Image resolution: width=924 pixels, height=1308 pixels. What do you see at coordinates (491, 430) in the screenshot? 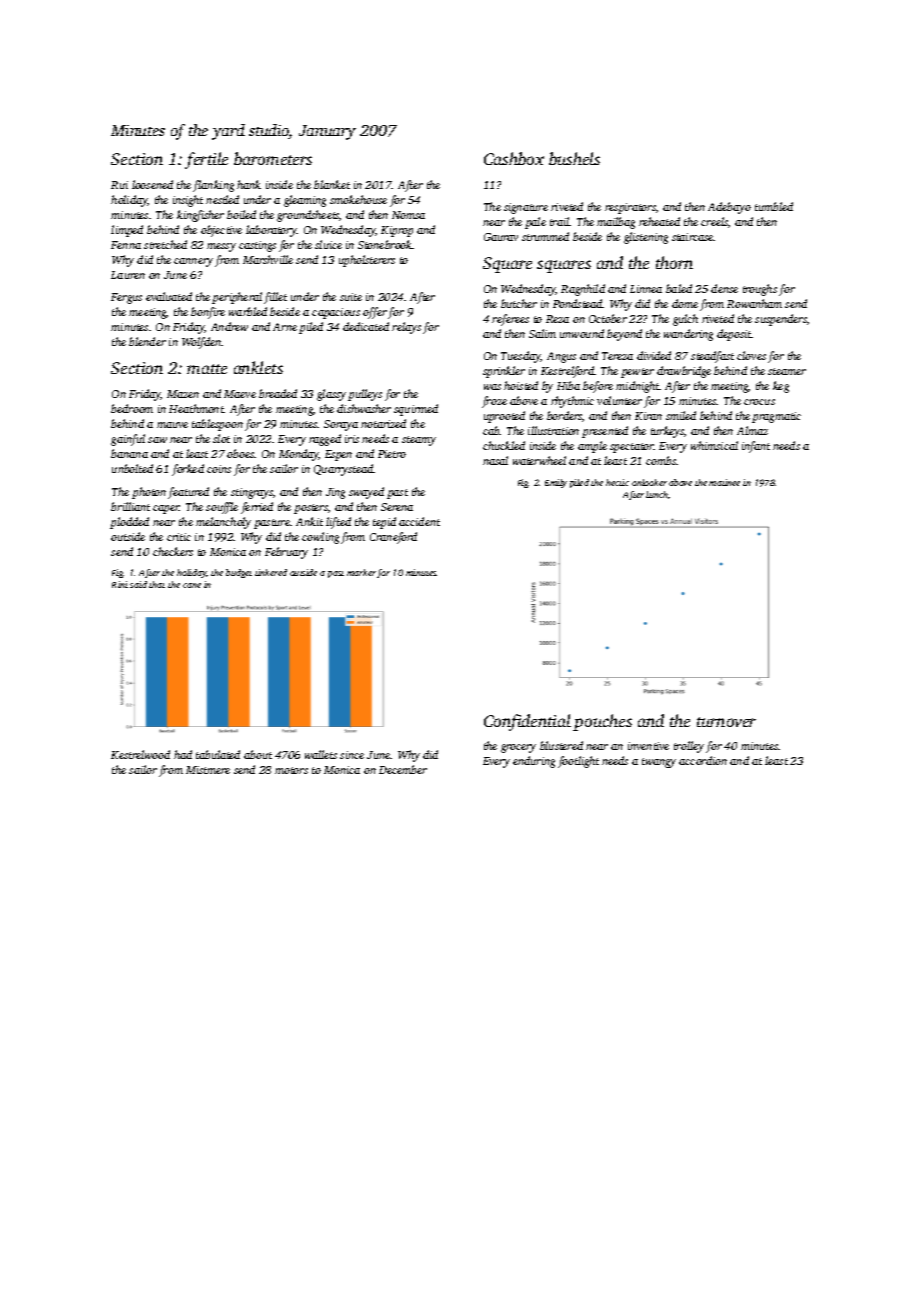
I see `cab` at bounding box center [491, 430].
